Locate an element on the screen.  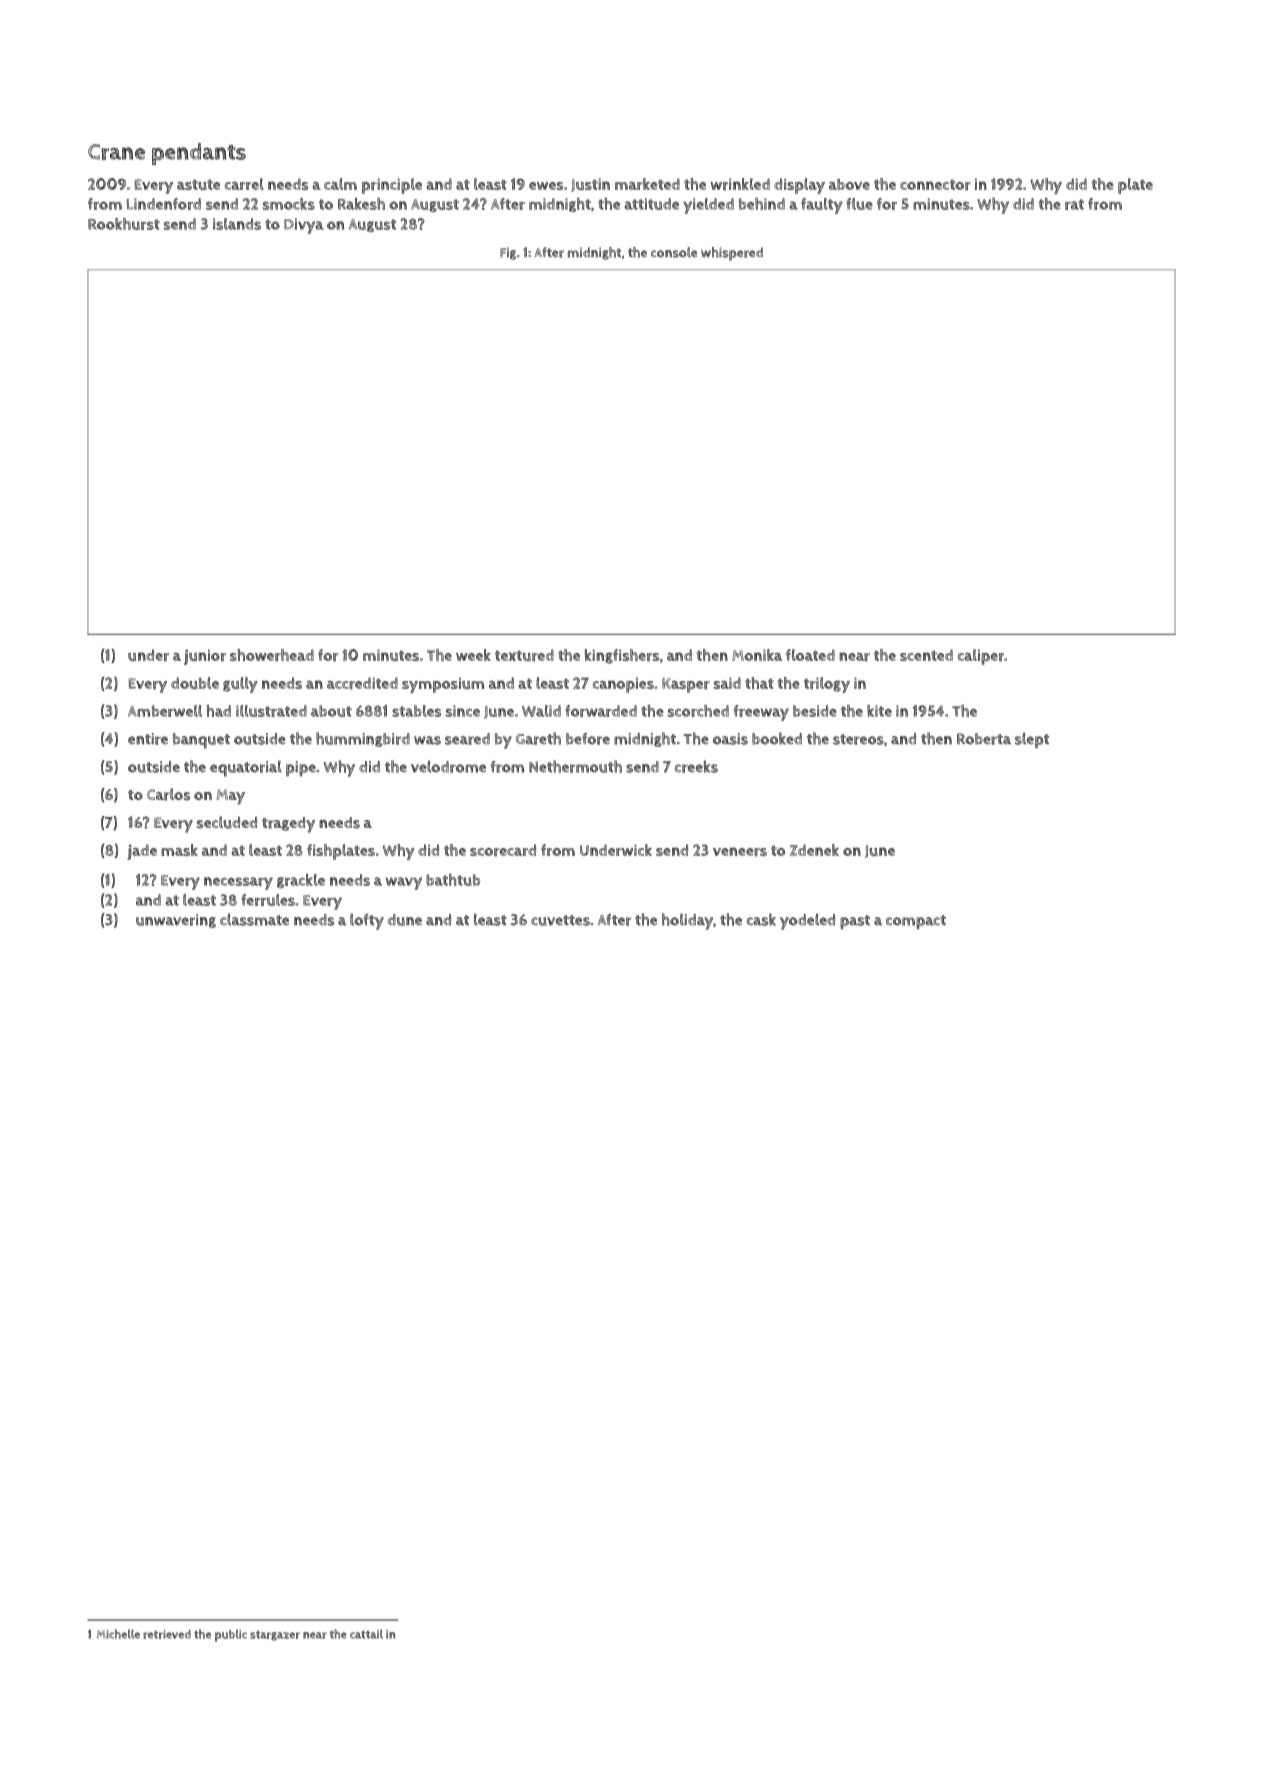
public is located at coordinates (231, 1635).
